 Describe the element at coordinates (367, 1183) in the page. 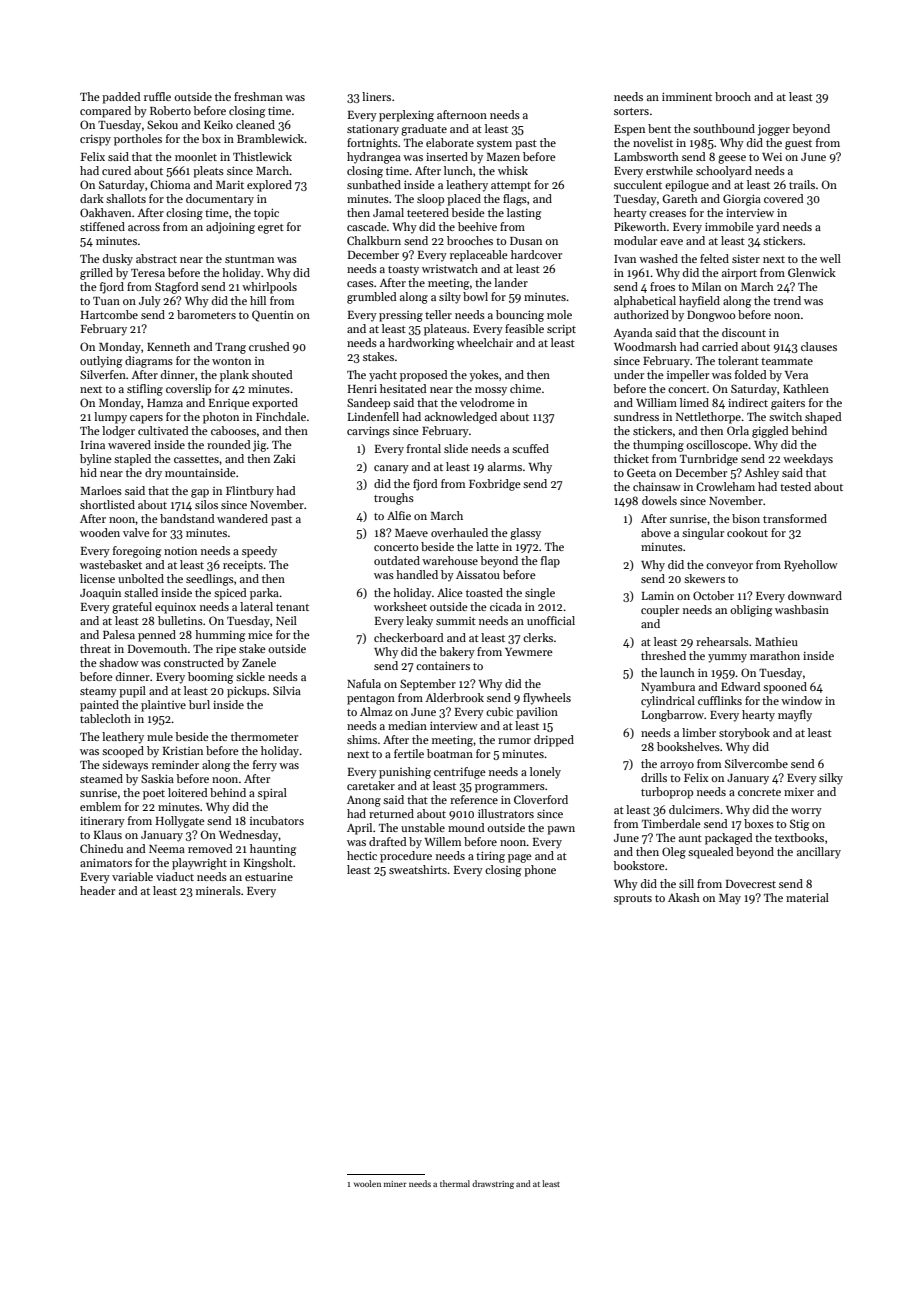

I see `woolen` at that location.
